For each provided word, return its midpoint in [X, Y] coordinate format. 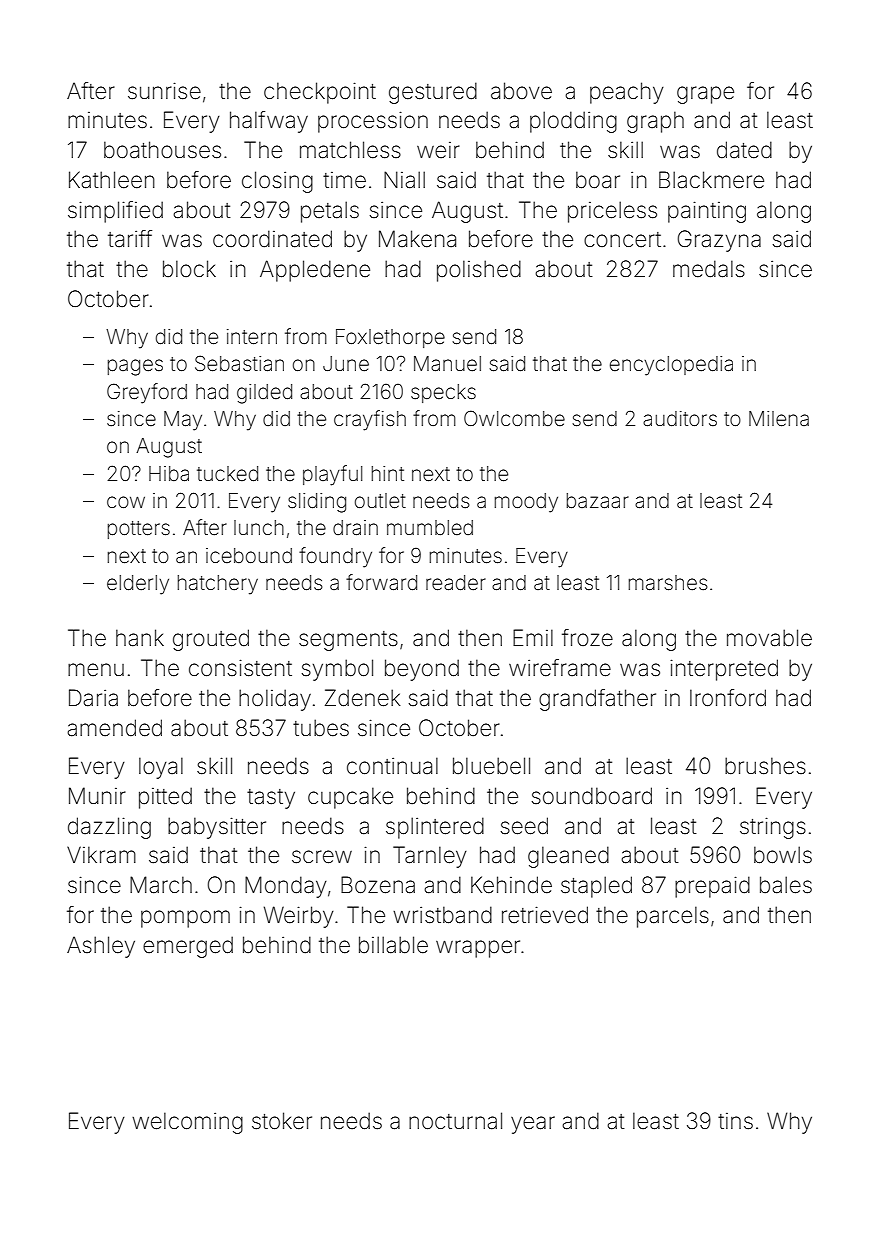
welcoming [187, 1123]
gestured [433, 93]
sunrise [164, 91]
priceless [612, 212]
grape [705, 95]
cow [126, 502]
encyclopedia [671, 366]
